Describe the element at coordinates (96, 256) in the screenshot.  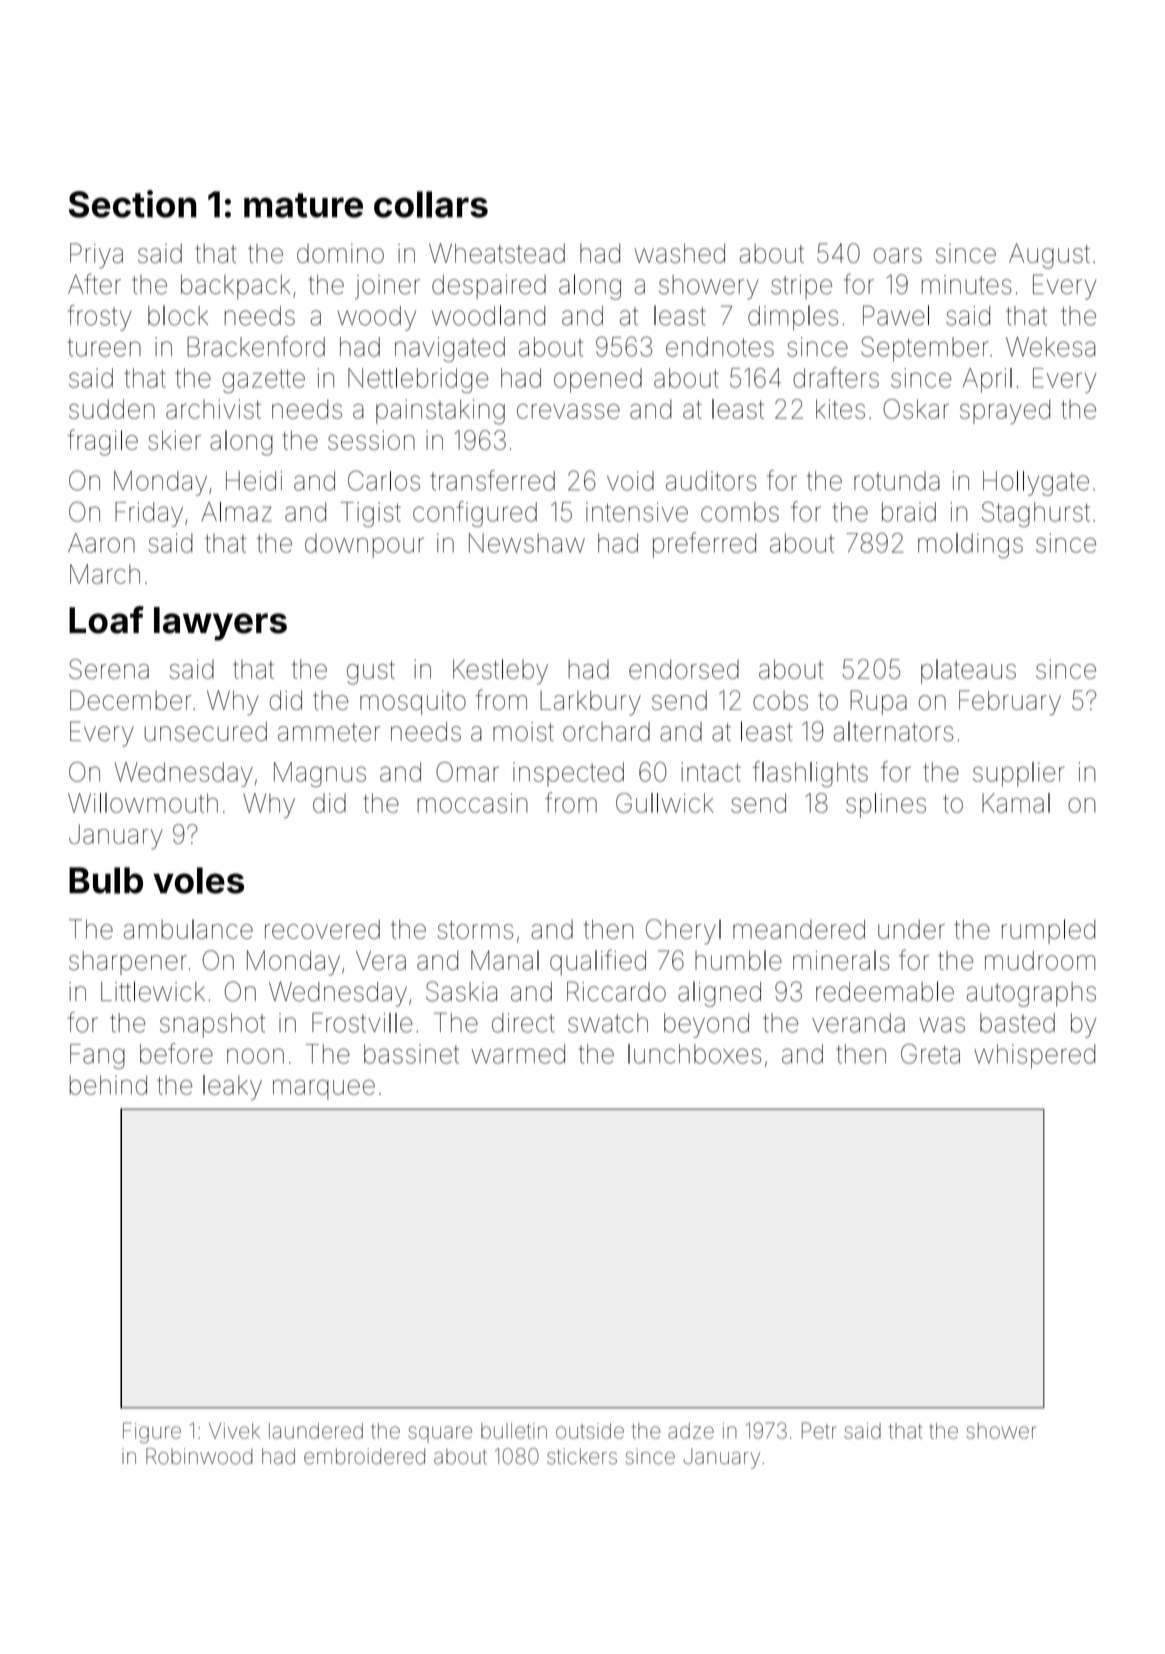
I see `Priya` at that location.
